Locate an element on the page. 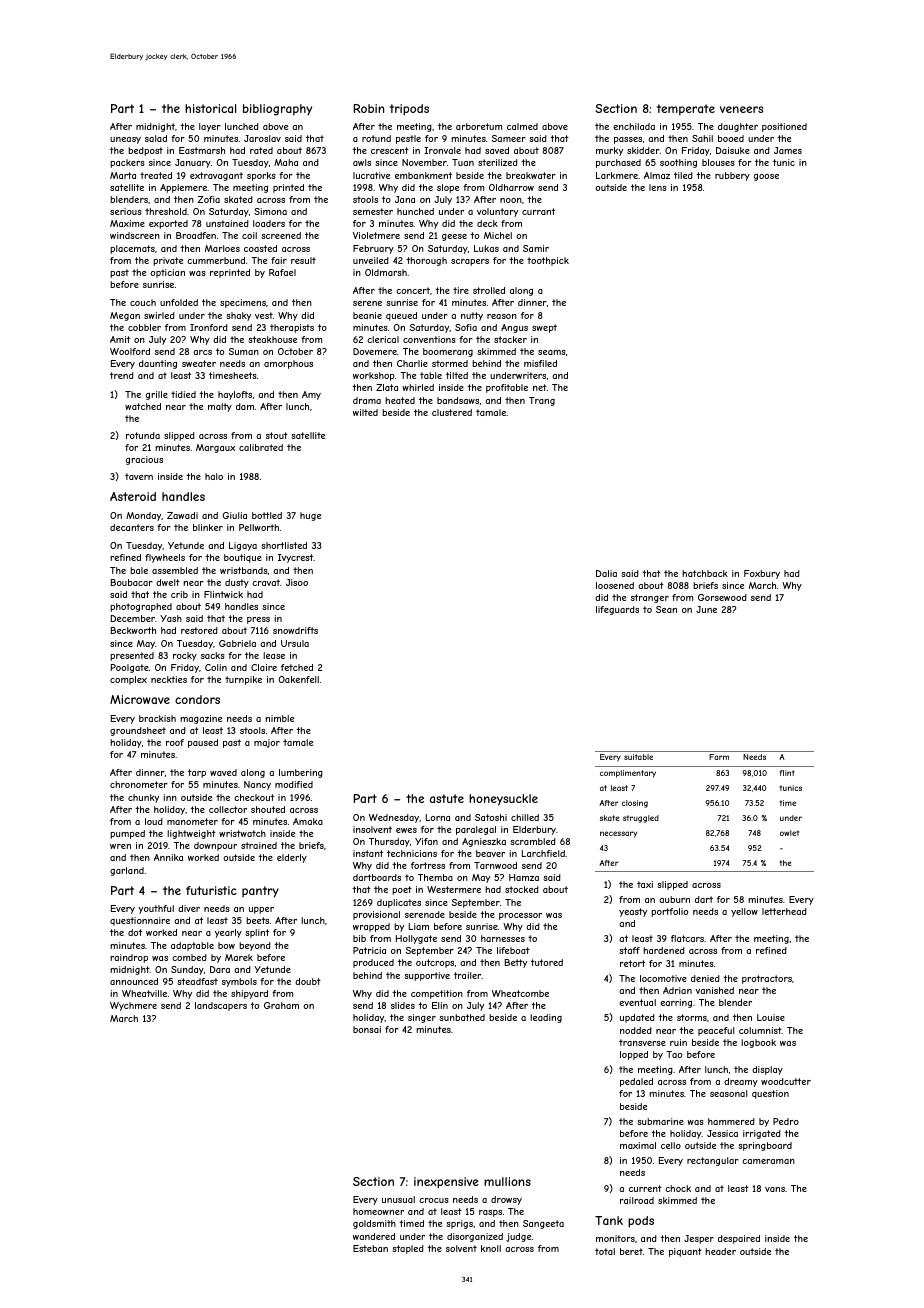 The width and height of the image is (924, 1308). rubbery is located at coordinates (732, 176).
